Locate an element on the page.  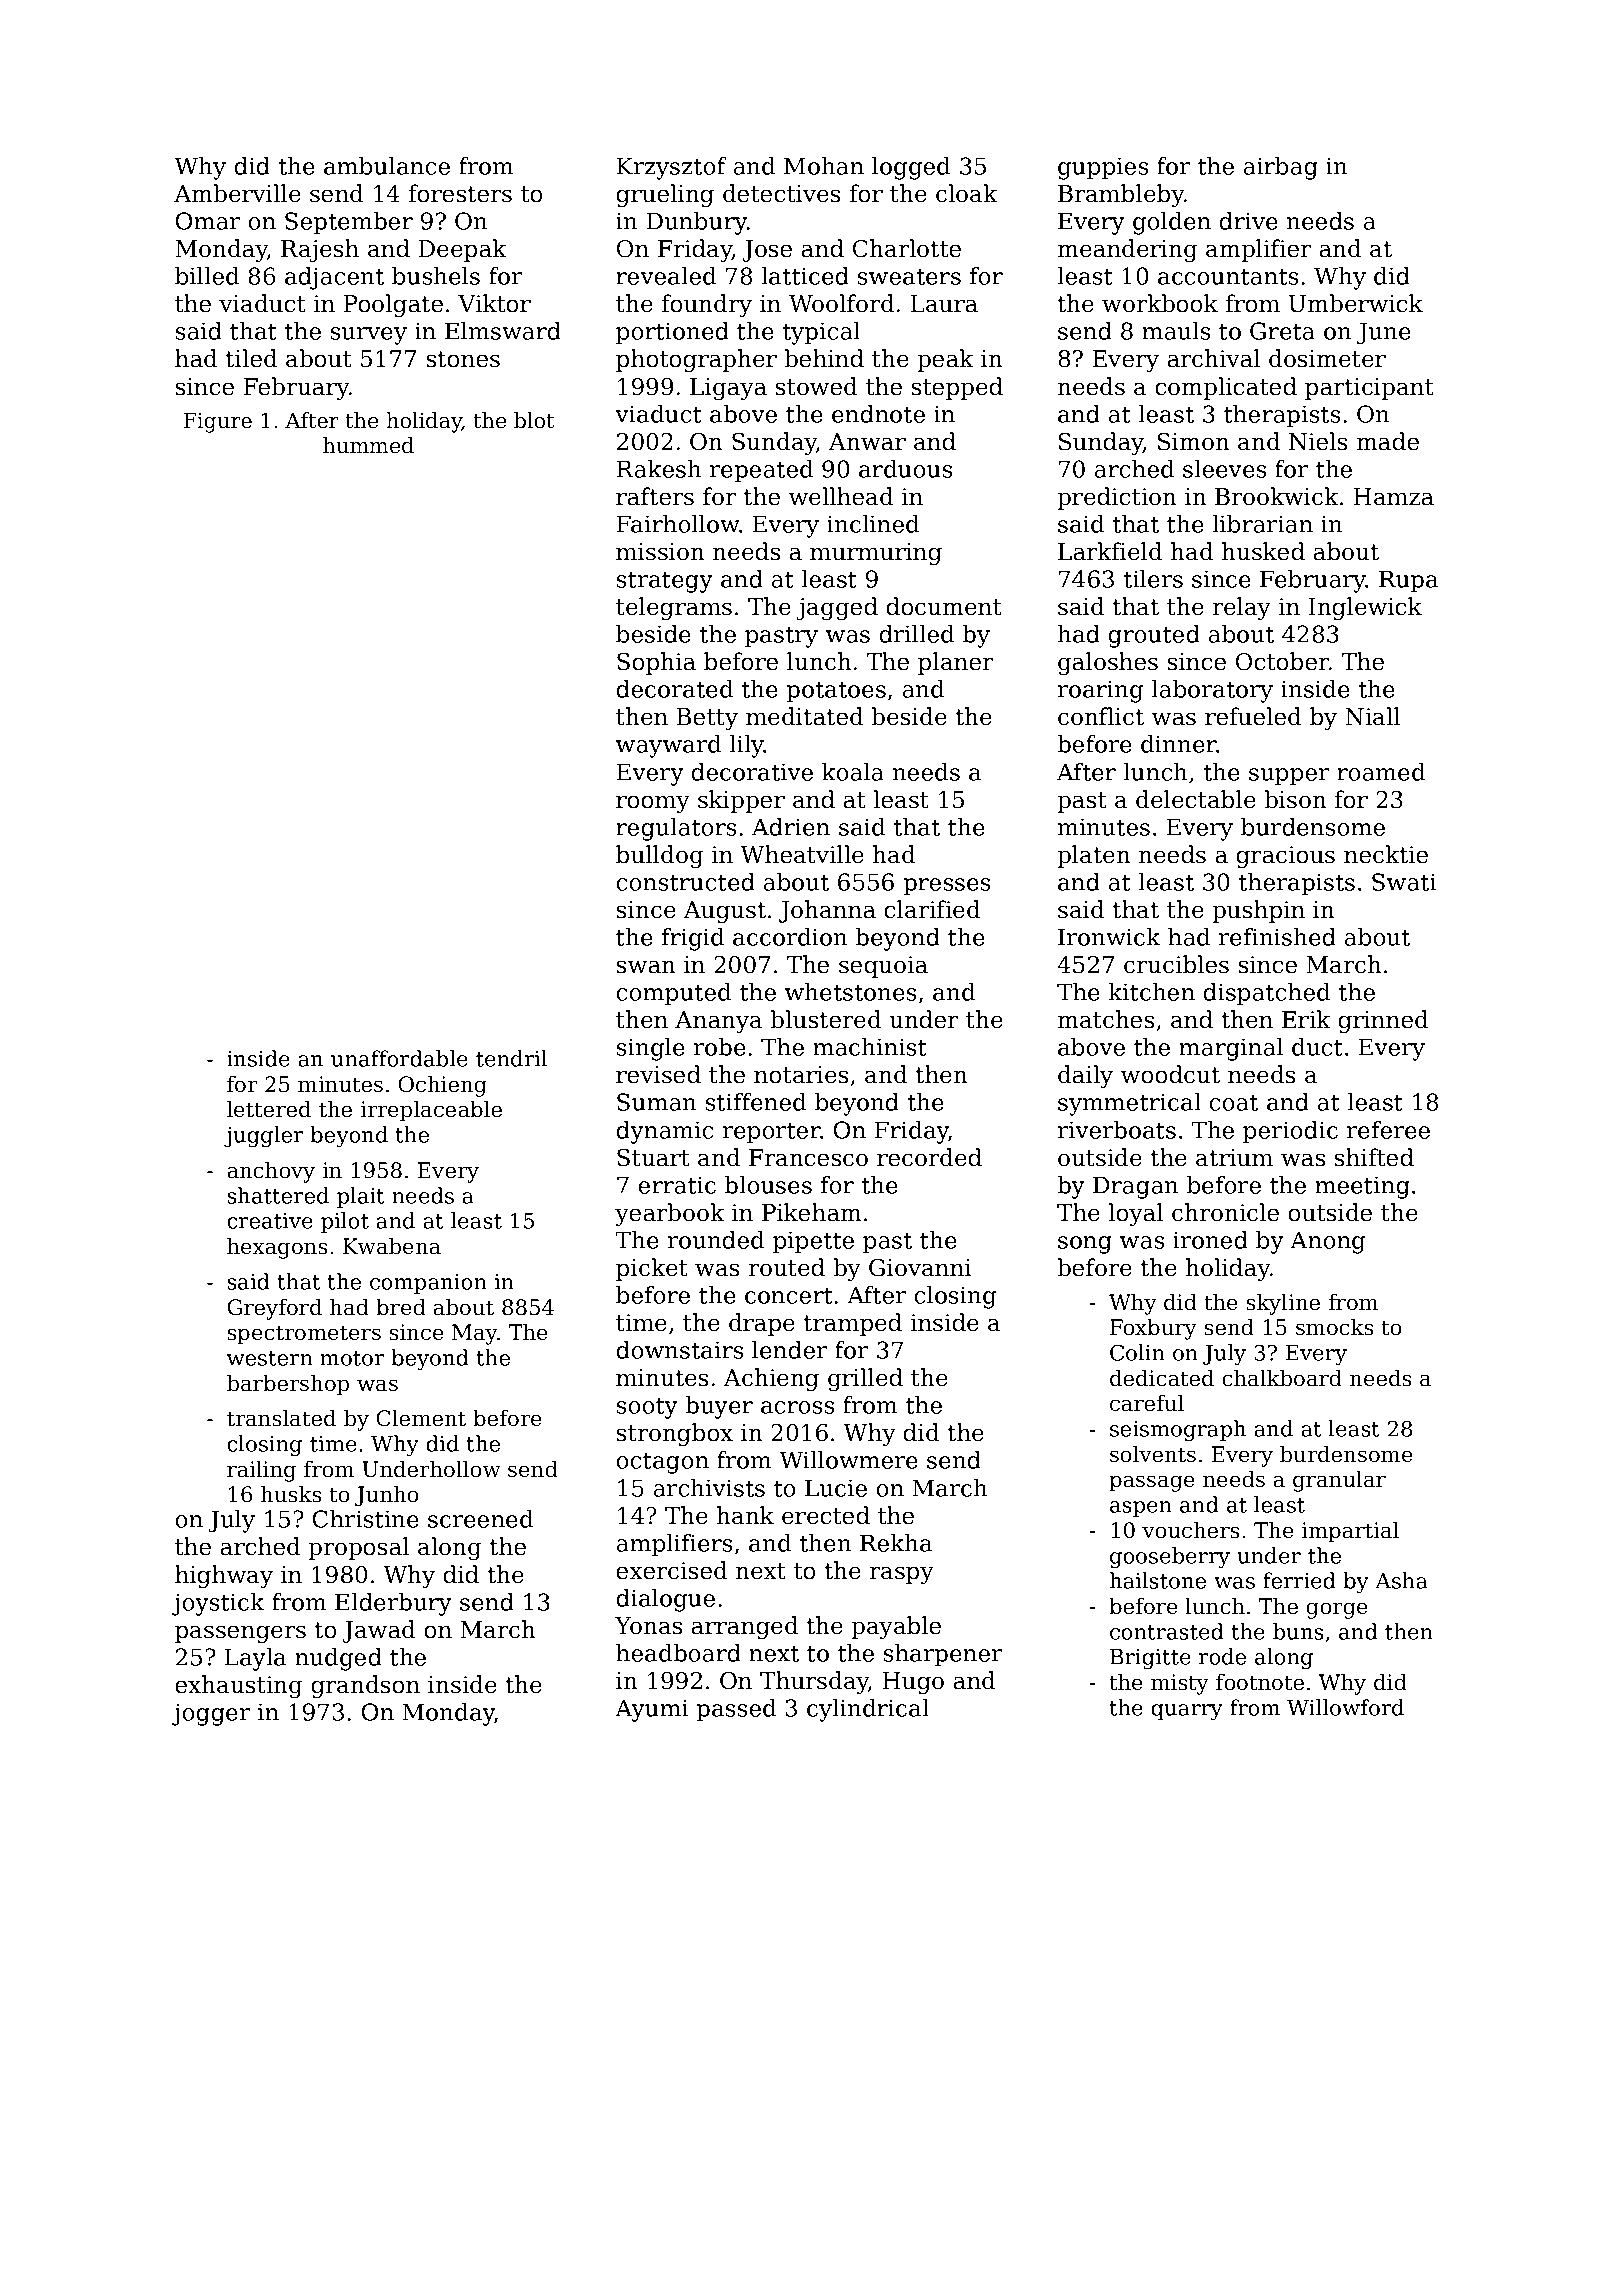
rounded is located at coordinates (716, 1240).
